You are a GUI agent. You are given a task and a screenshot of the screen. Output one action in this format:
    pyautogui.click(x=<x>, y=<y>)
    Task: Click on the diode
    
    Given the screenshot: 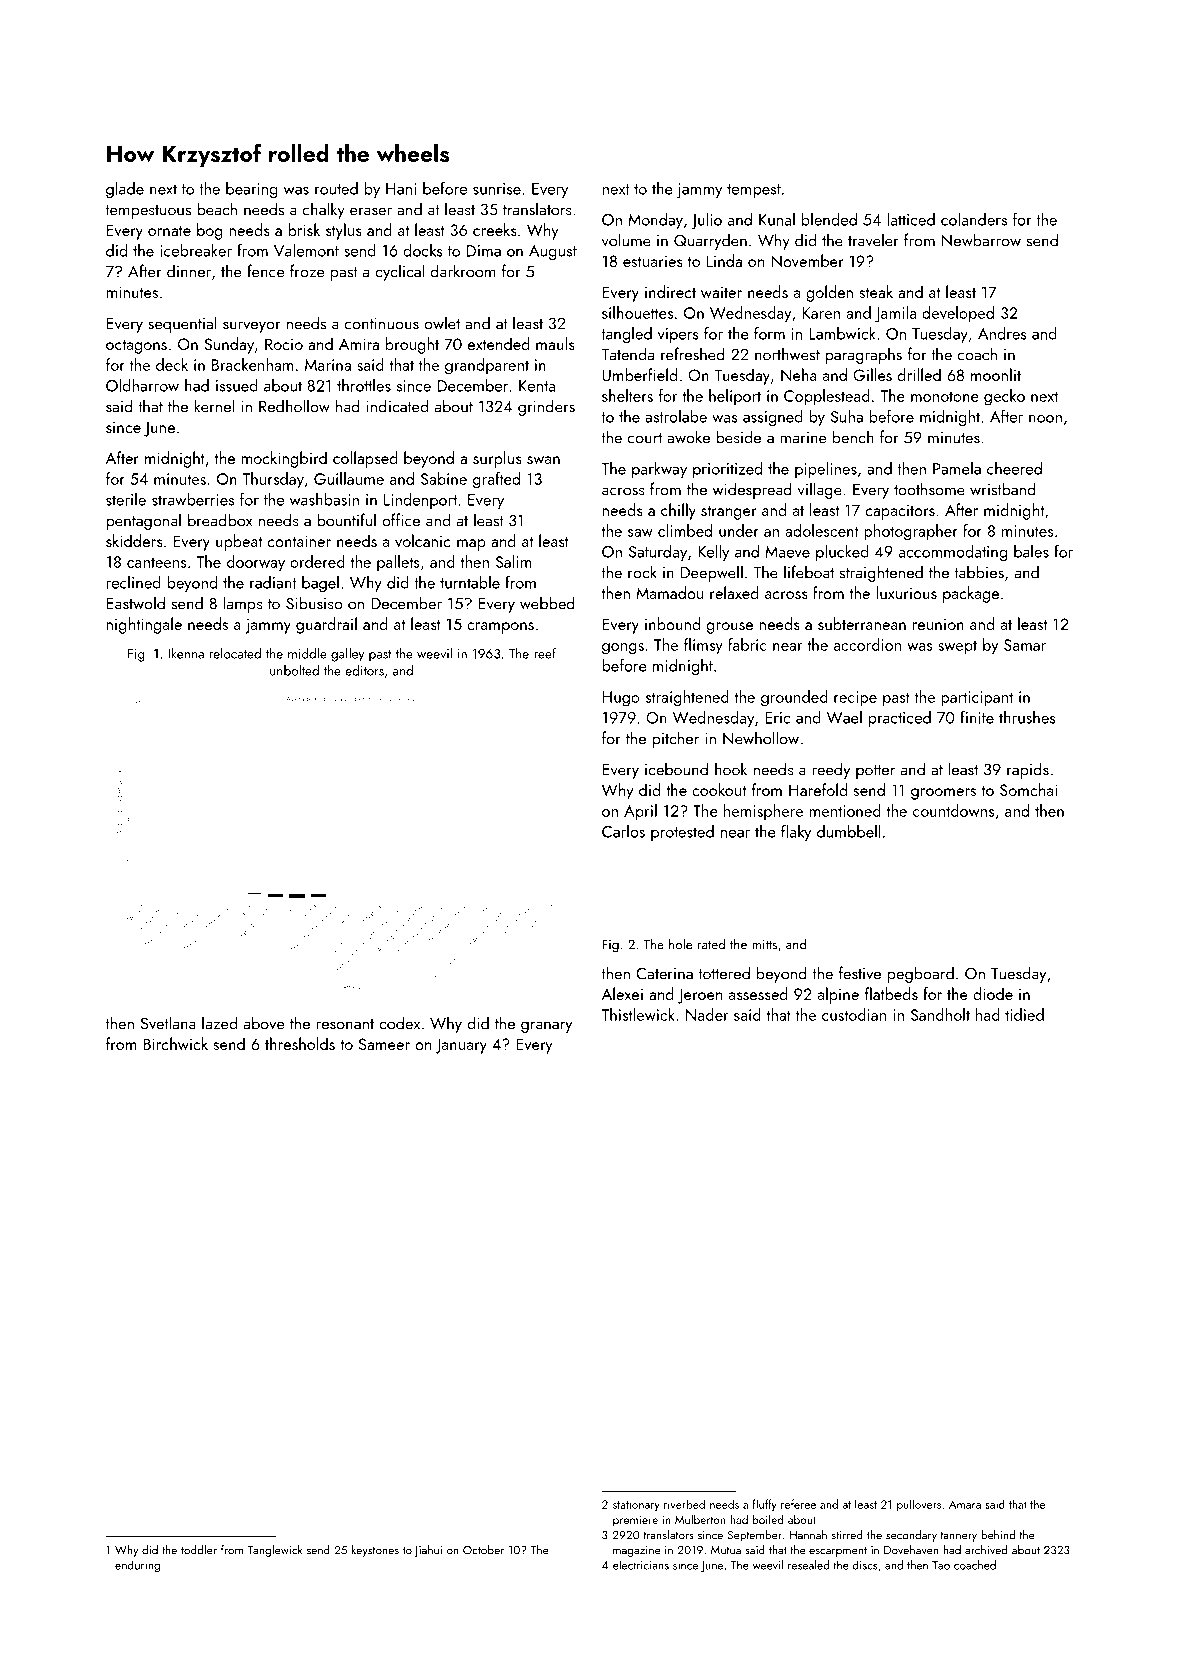 What is the action you would take?
    pyautogui.click(x=993, y=993)
